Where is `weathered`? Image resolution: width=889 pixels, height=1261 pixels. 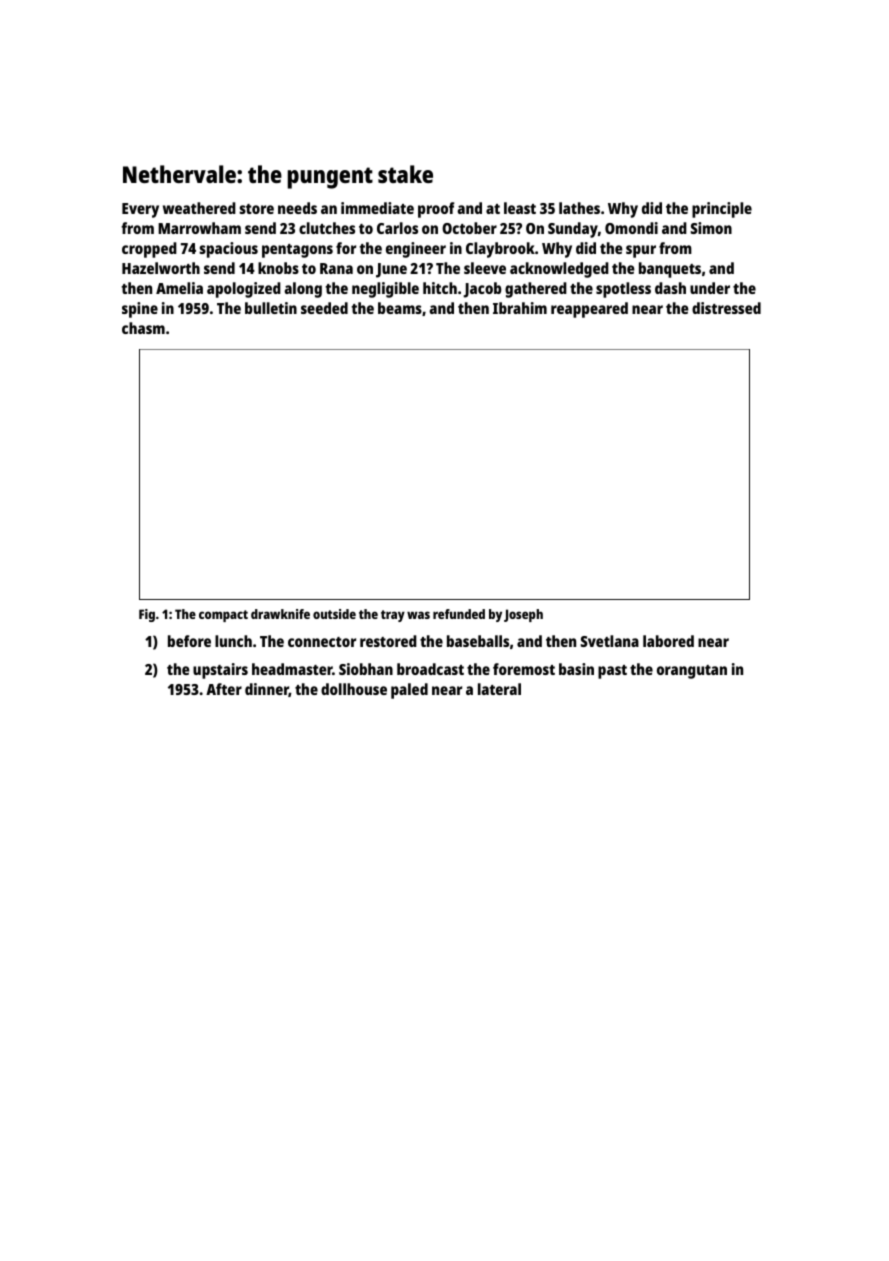
weathered is located at coordinates (199, 208).
